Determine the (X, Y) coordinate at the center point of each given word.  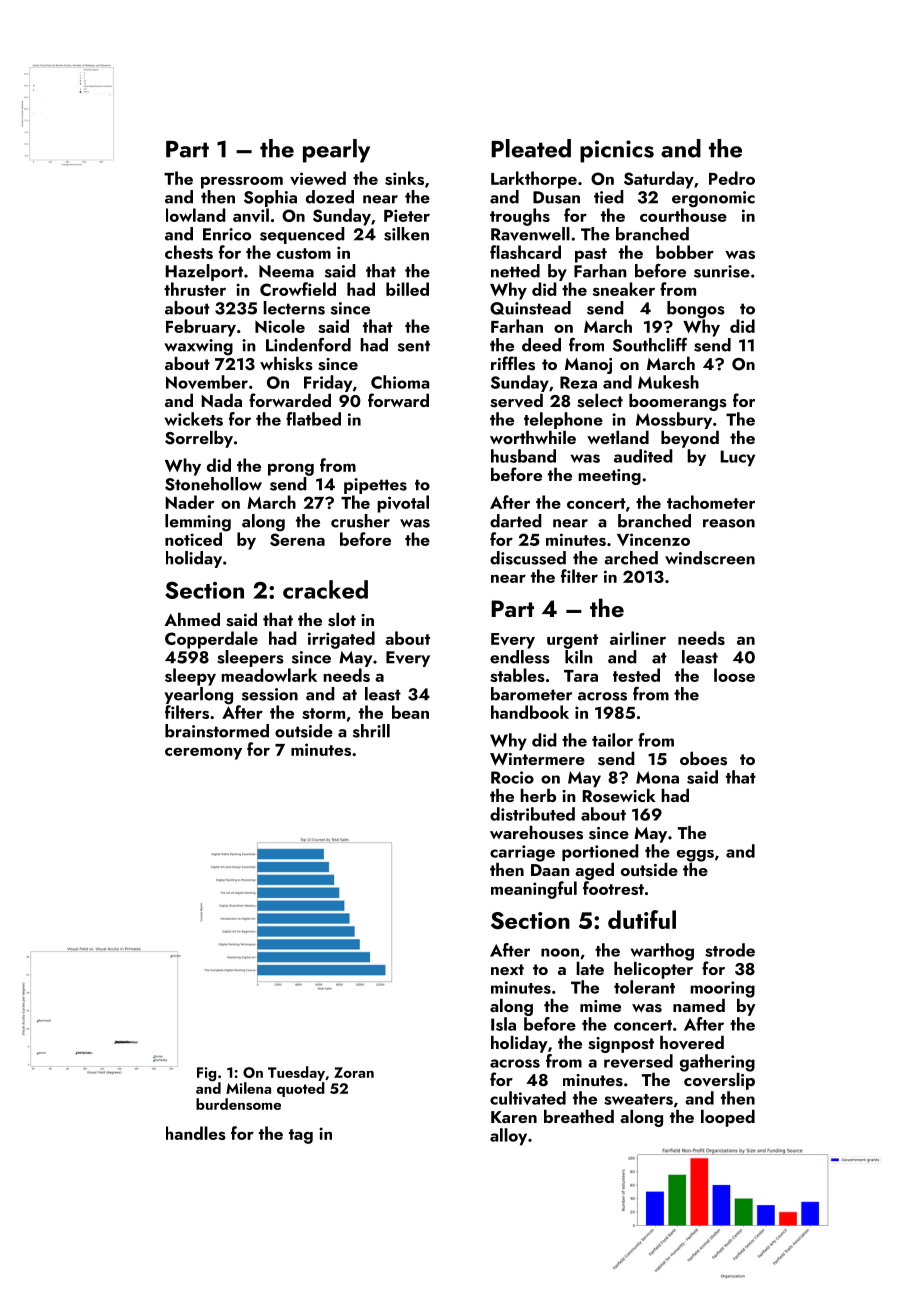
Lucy (738, 458)
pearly (336, 151)
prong (291, 469)
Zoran (354, 1072)
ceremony (203, 754)
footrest (613, 888)
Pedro (732, 178)
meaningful (534, 890)
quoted (301, 1089)
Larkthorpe (534, 180)
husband (523, 456)
